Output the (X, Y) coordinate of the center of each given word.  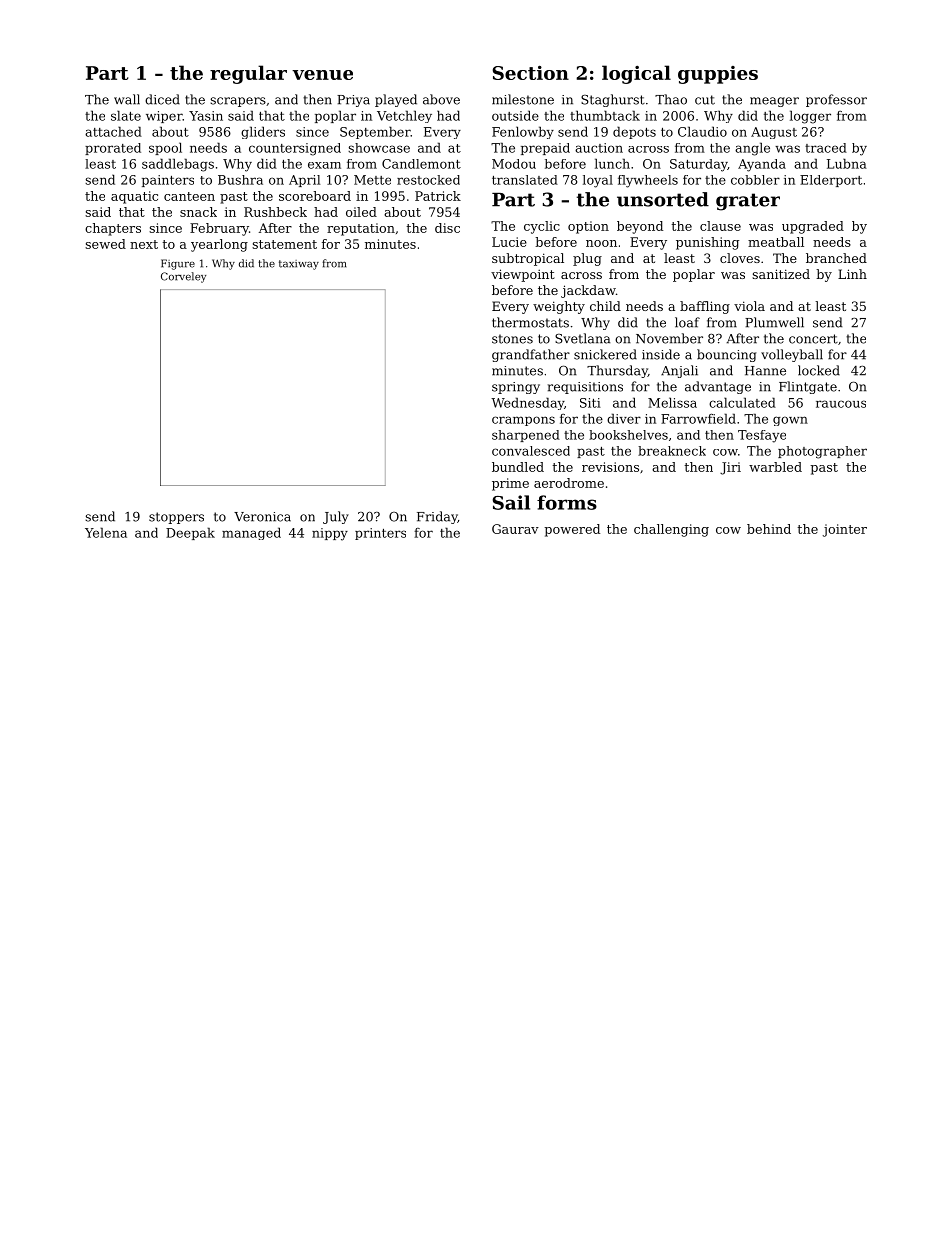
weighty (559, 307)
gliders (263, 132)
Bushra (240, 180)
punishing (707, 243)
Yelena (106, 532)
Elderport (831, 181)
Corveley (183, 277)
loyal (598, 181)
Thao (671, 99)
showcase (379, 148)
